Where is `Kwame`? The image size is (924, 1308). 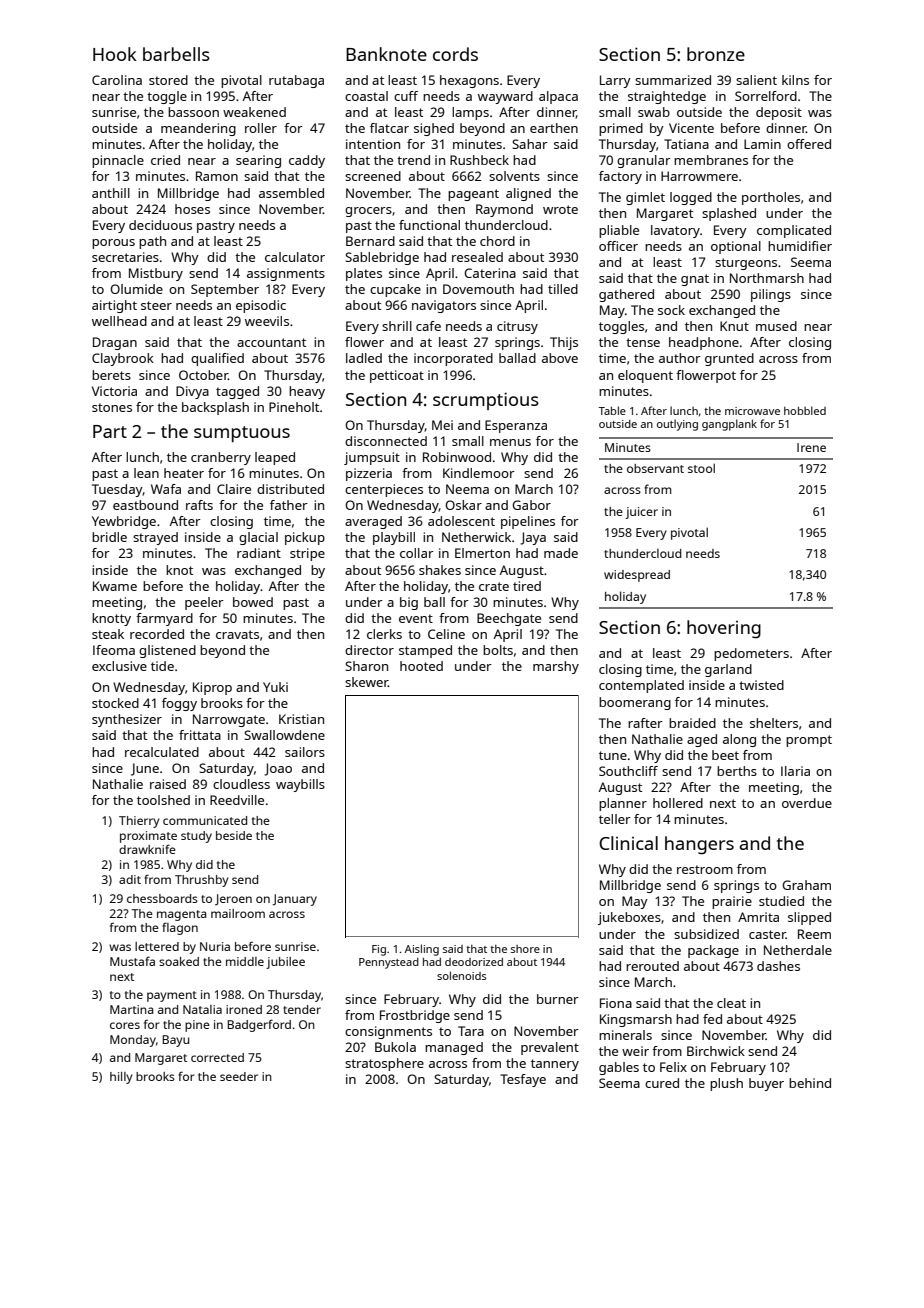
Kwame is located at coordinates (115, 586).
